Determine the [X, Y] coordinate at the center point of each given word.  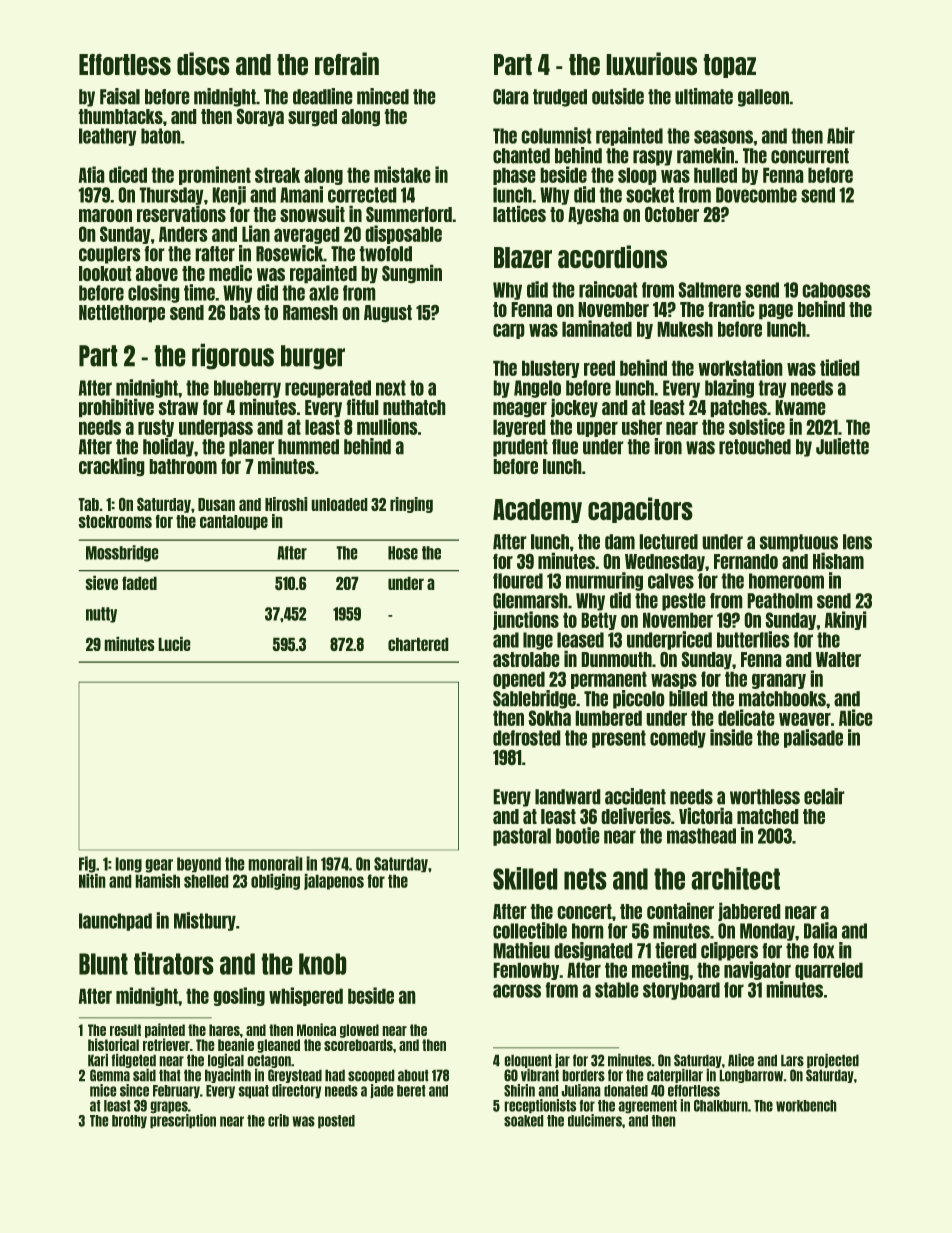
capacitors [640, 510]
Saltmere [710, 290]
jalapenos [334, 882]
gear [159, 866]
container [680, 911]
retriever [166, 1044]
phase [514, 176]
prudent [520, 448]
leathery [107, 137]
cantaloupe [234, 522]
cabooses [836, 290]
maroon [105, 215]
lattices [519, 214]
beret [411, 1091]
